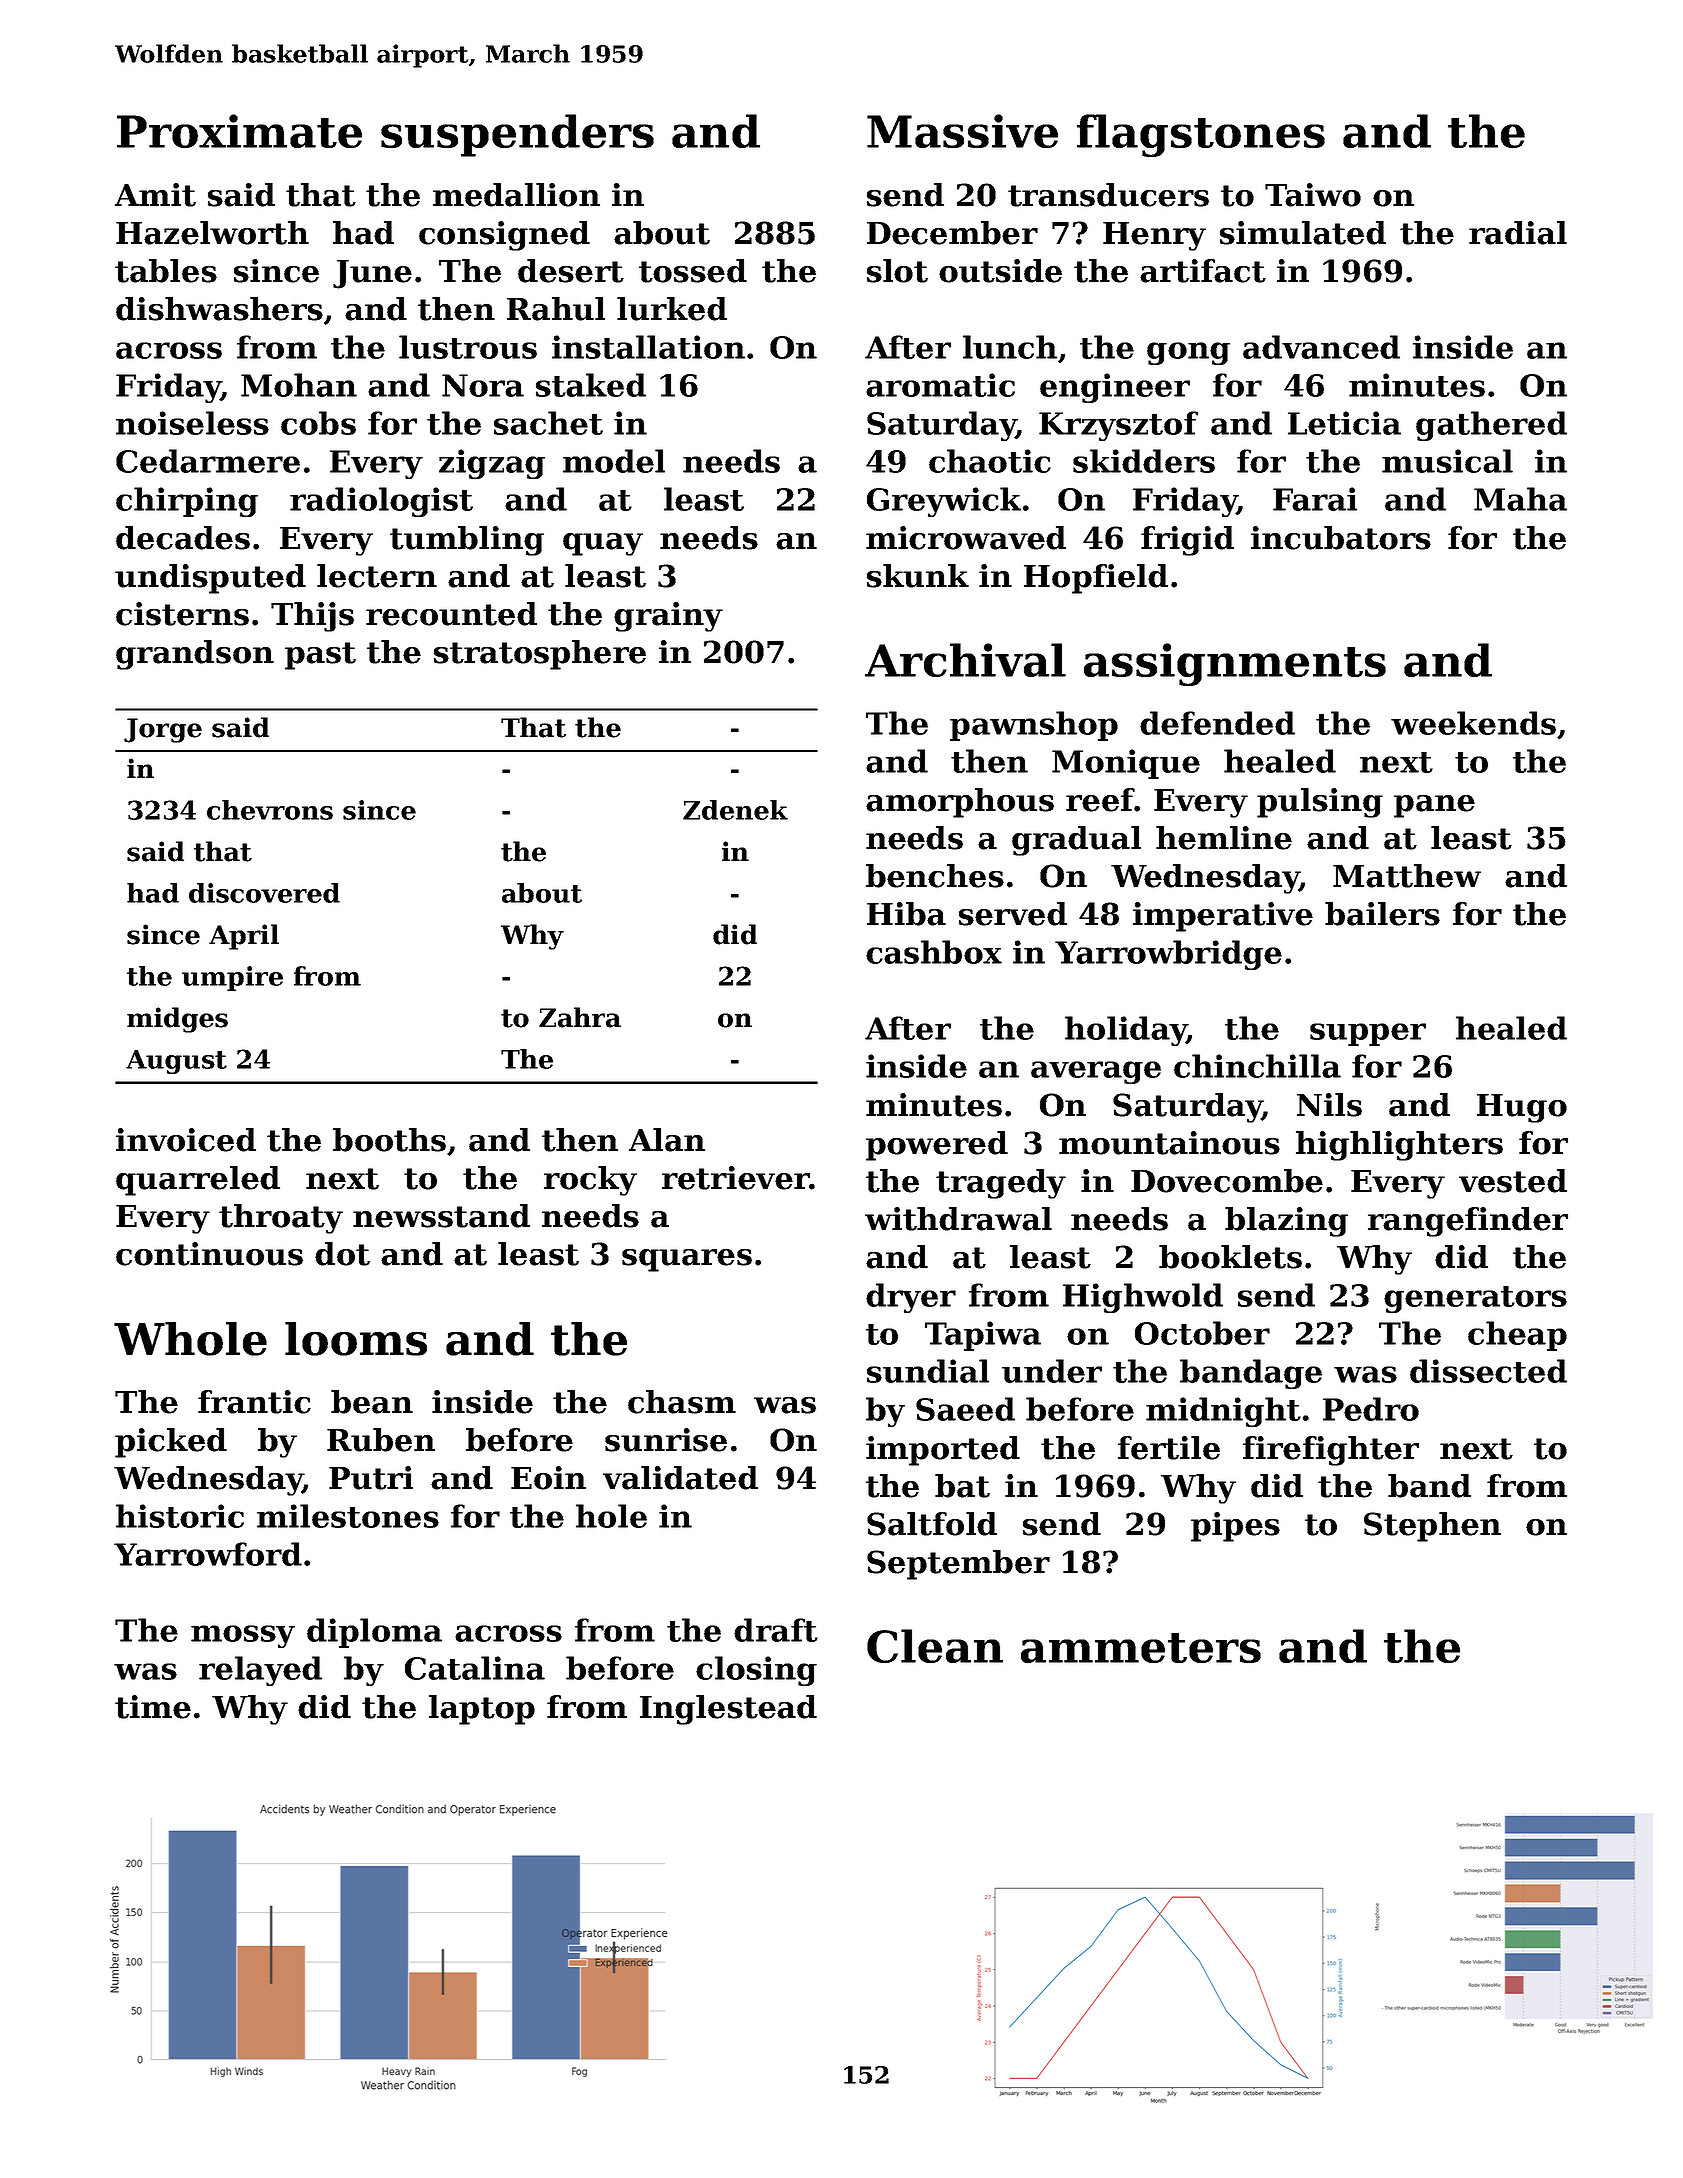 This screenshot has width=1683, height=2178. Describe the element at coordinates (1201, 135) in the screenshot. I see `flagstones` at that location.
